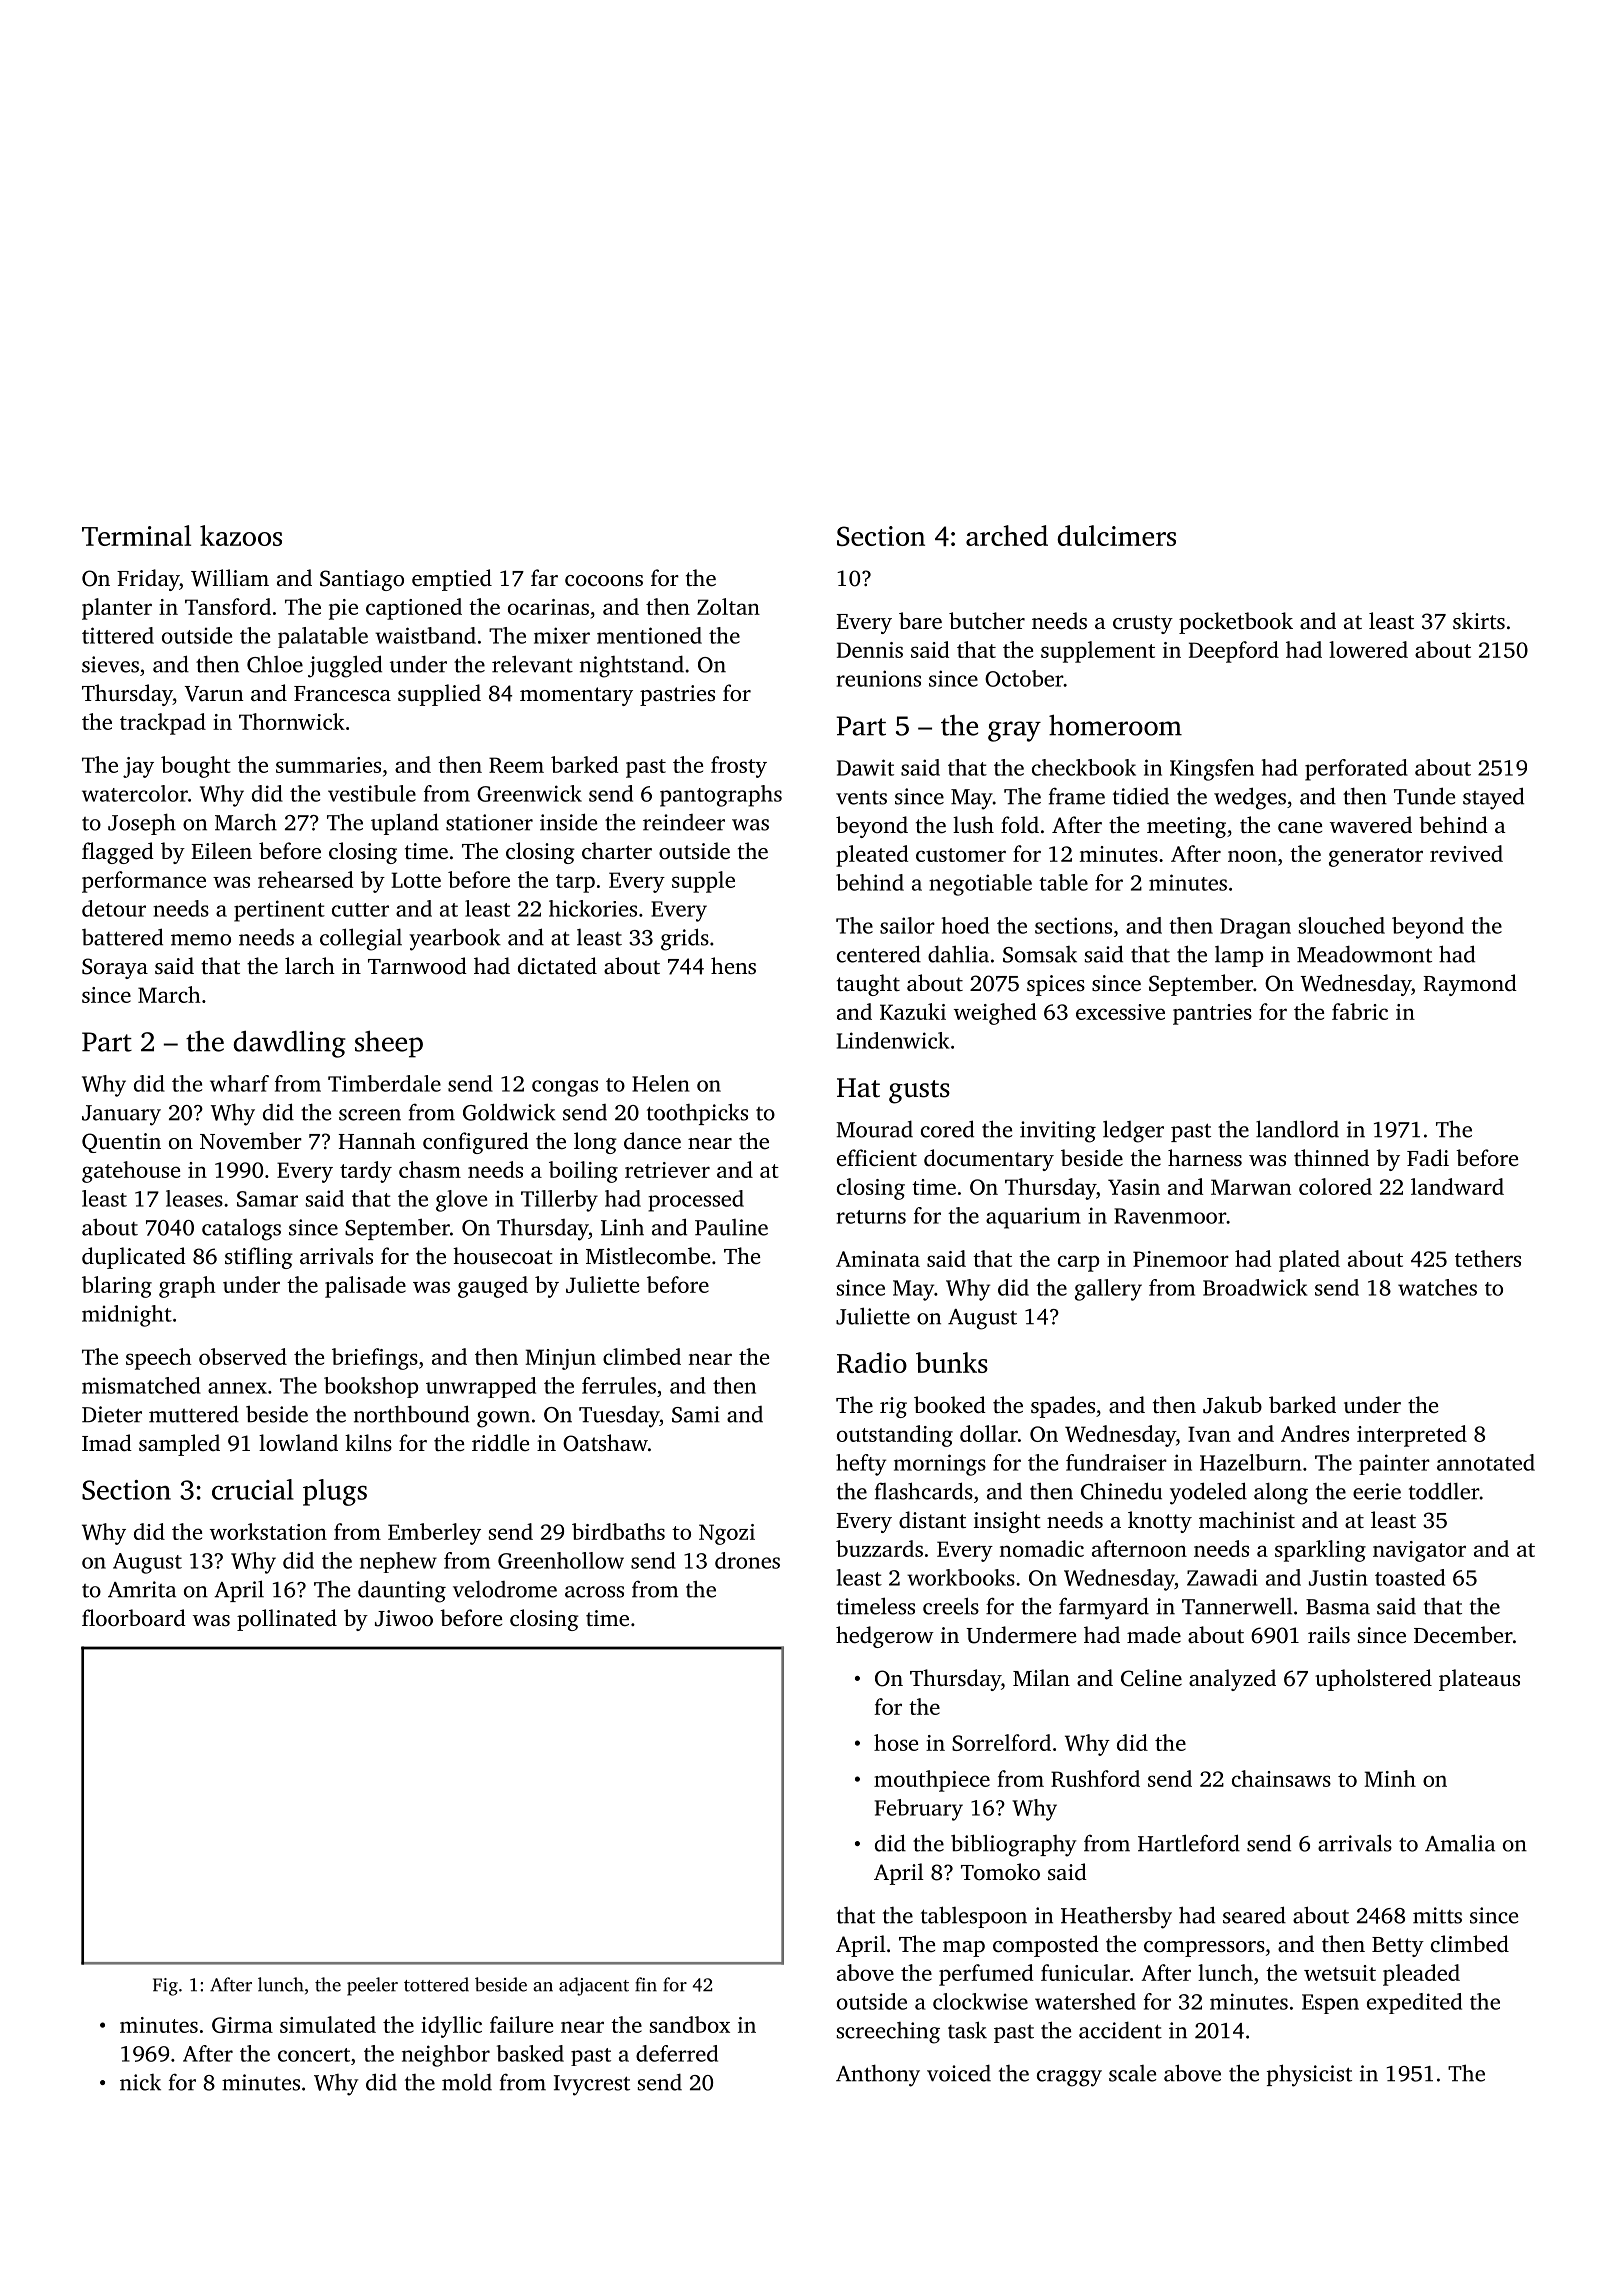 This page has width=1620, height=2292. I want to click on February, so click(919, 1810).
